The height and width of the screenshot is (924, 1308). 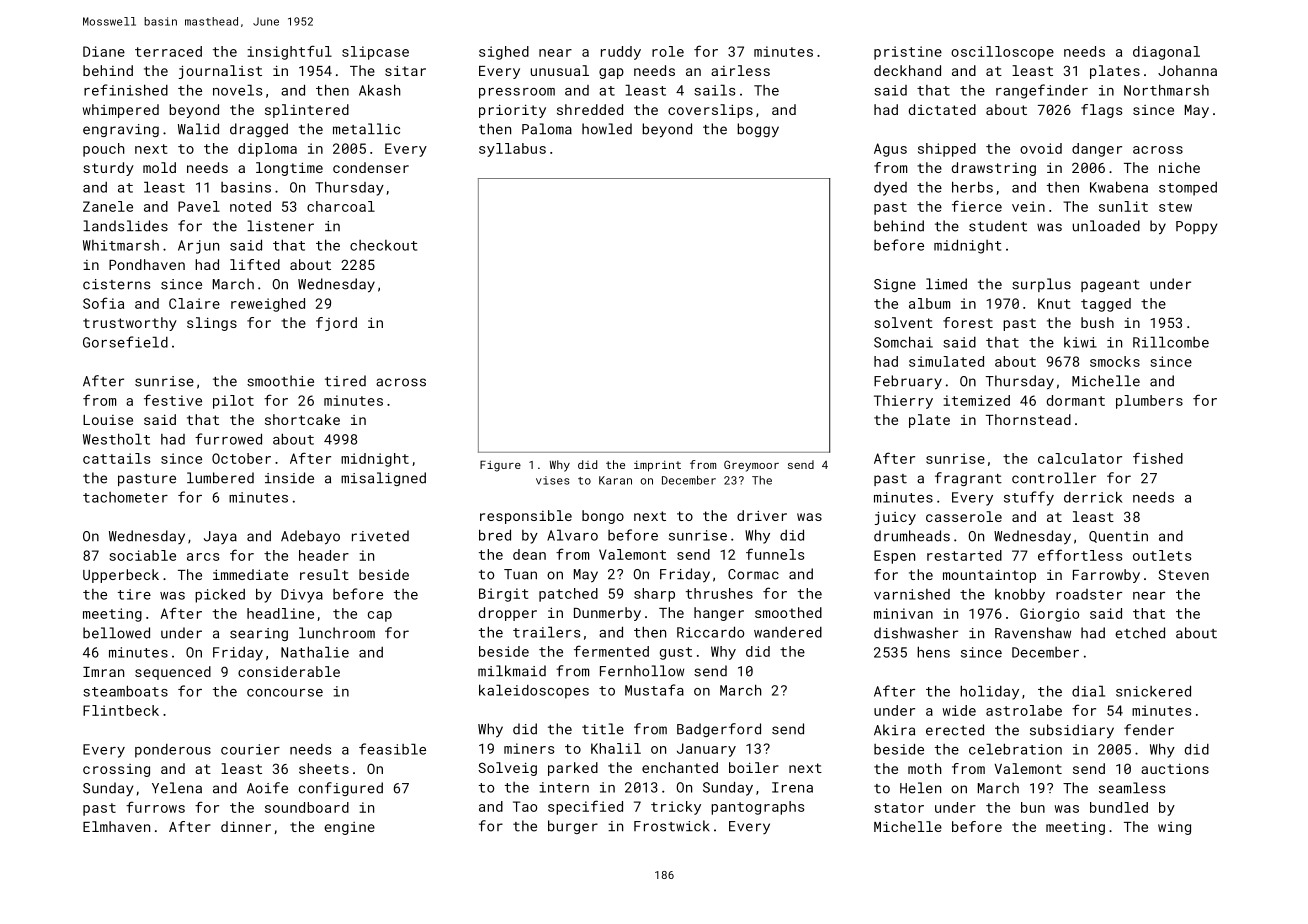 I want to click on October, so click(x=241, y=458).
